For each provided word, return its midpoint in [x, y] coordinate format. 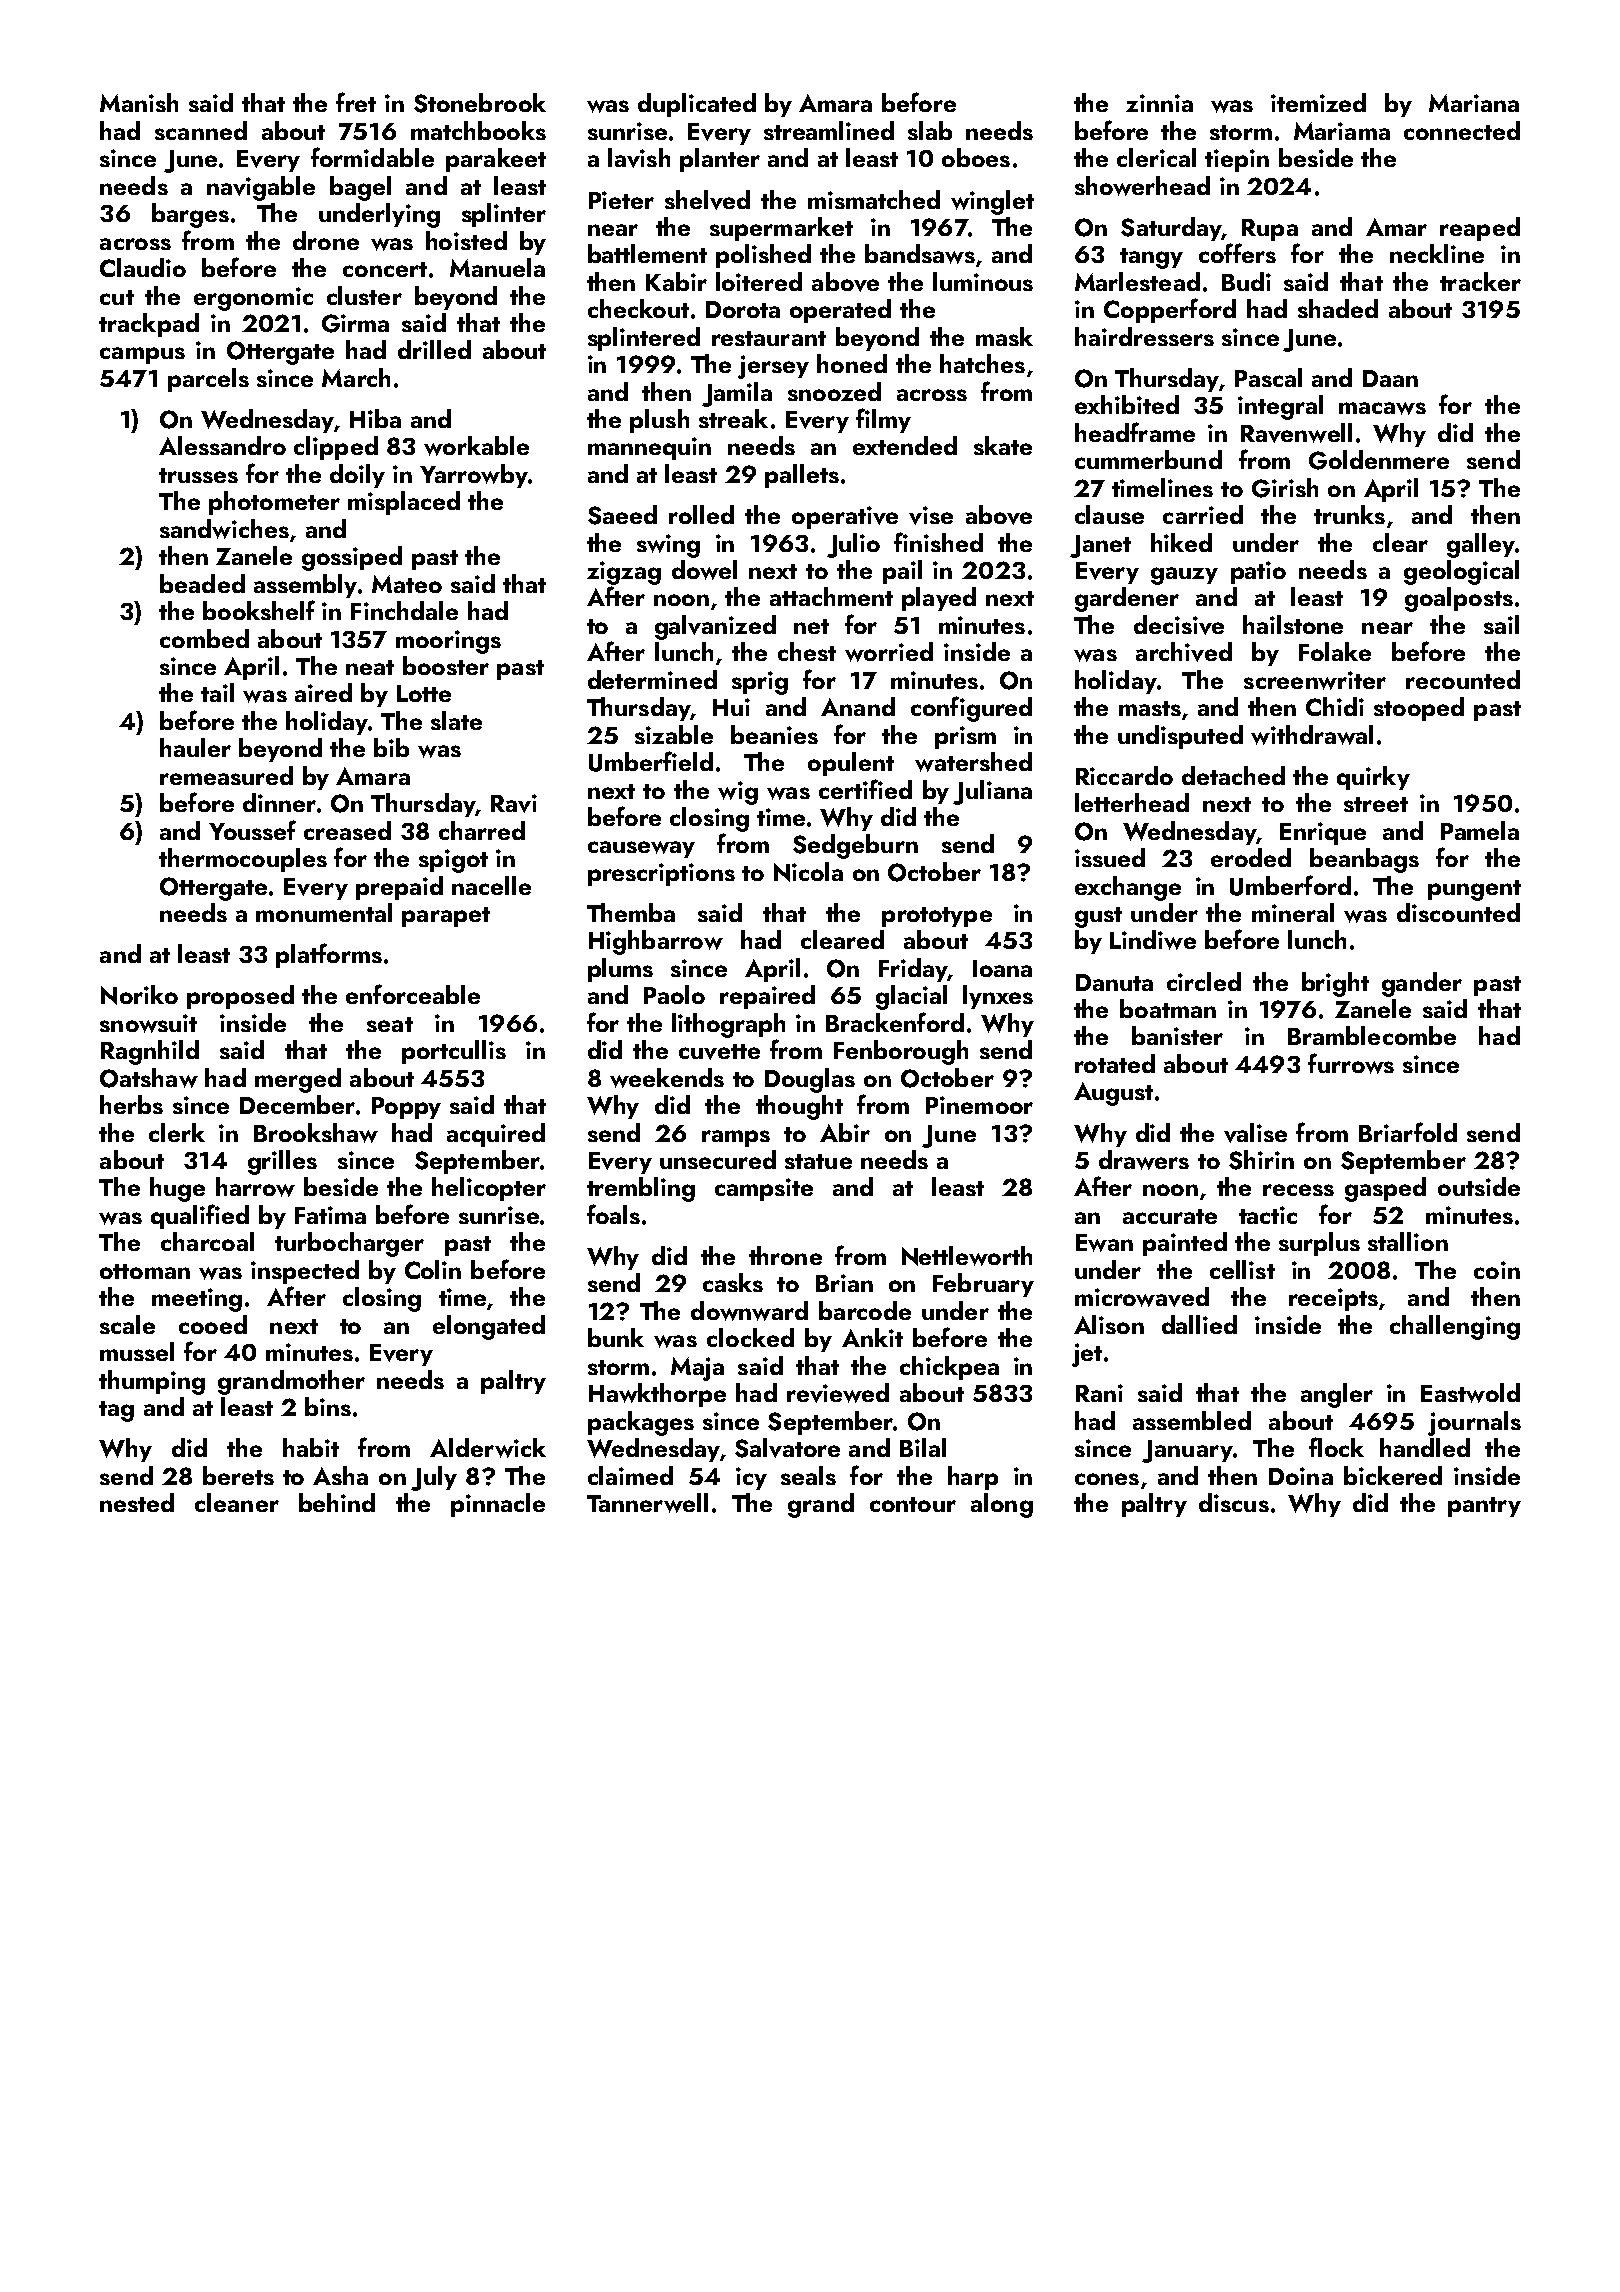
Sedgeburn [855, 846]
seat [390, 1024]
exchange [1128, 888]
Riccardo [1124, 775]
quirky [1373, 778]
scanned [201, 130]
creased [347, 830]
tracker [1480, 281]
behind [337, 1502]
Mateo [407, 584]
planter [720, 160]
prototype [937, 917]
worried [889, 652]
